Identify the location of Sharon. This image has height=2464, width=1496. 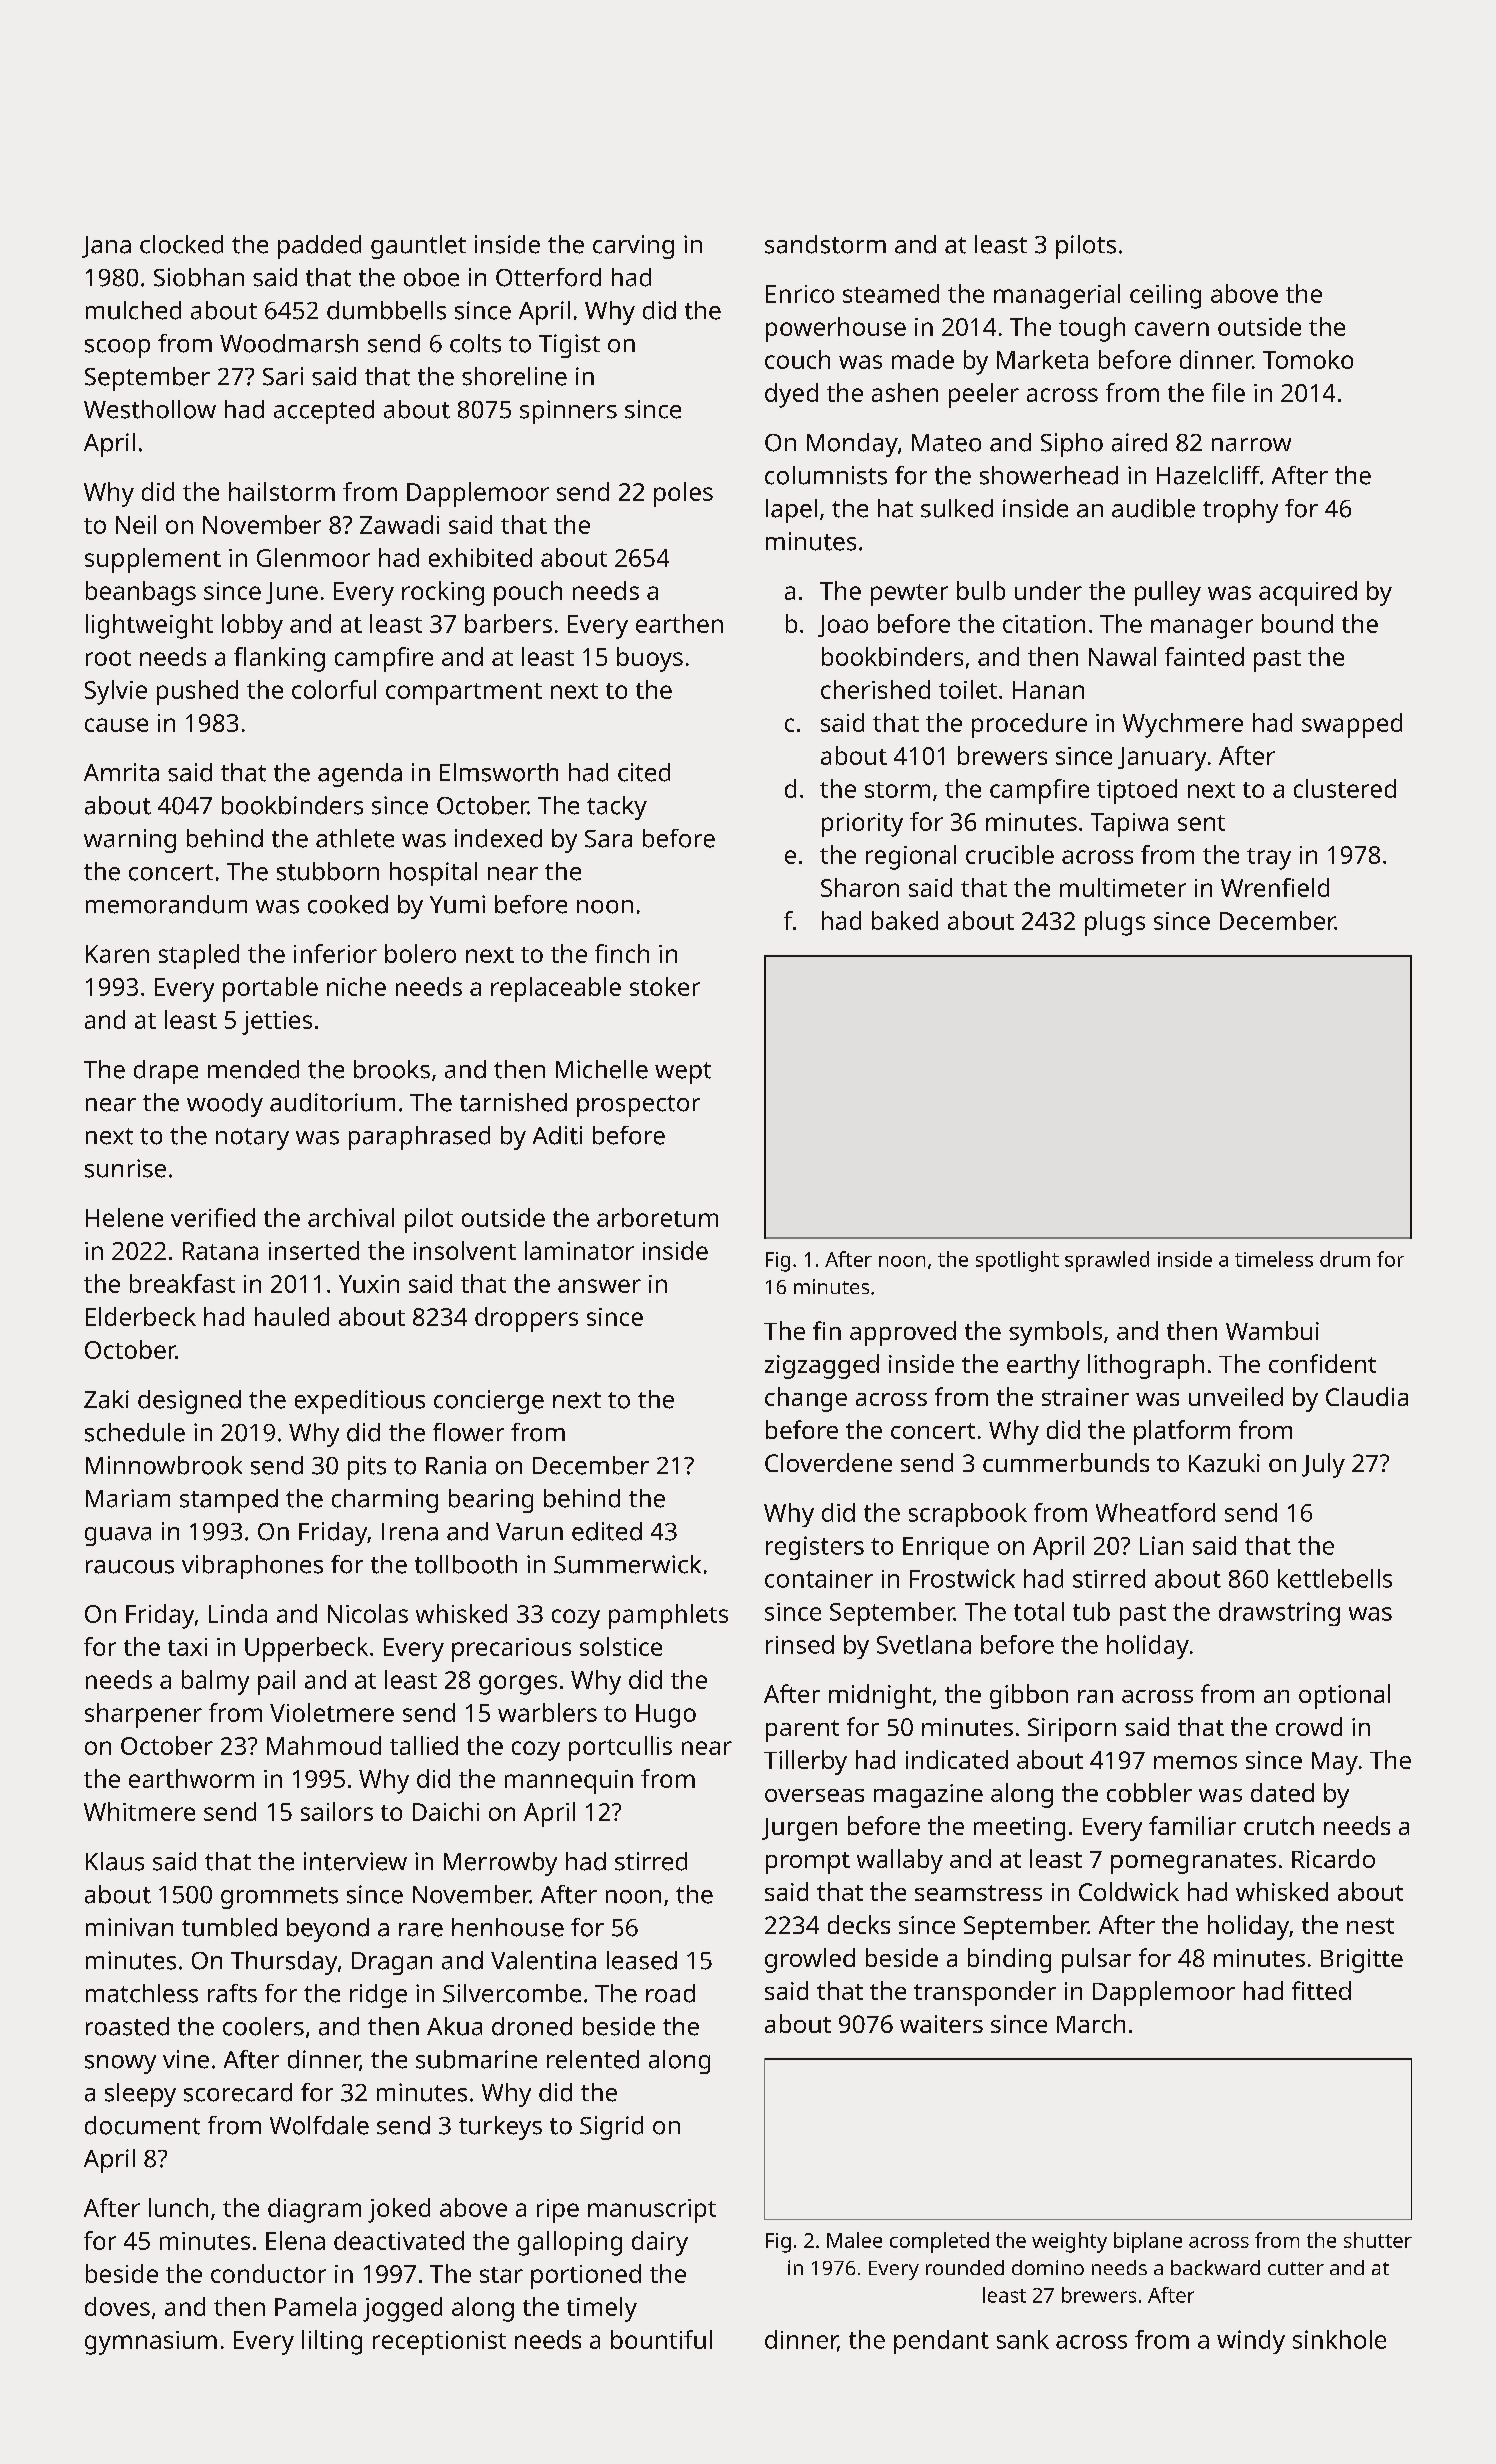
(860, 887).
